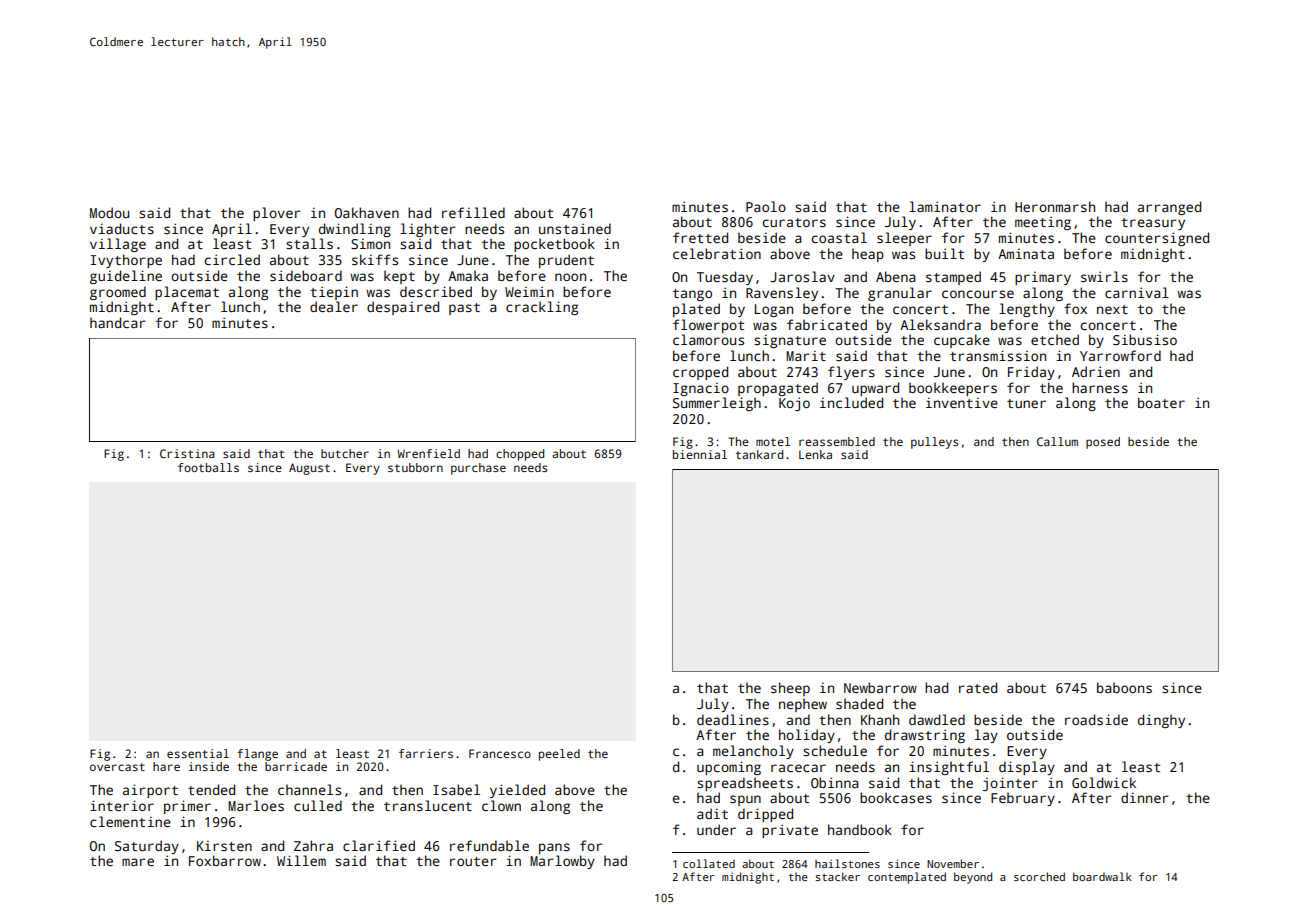  What do you see at coordinates (790, 689) in the screenshot?
I see `sheep` at bounding box center [790, 689].
